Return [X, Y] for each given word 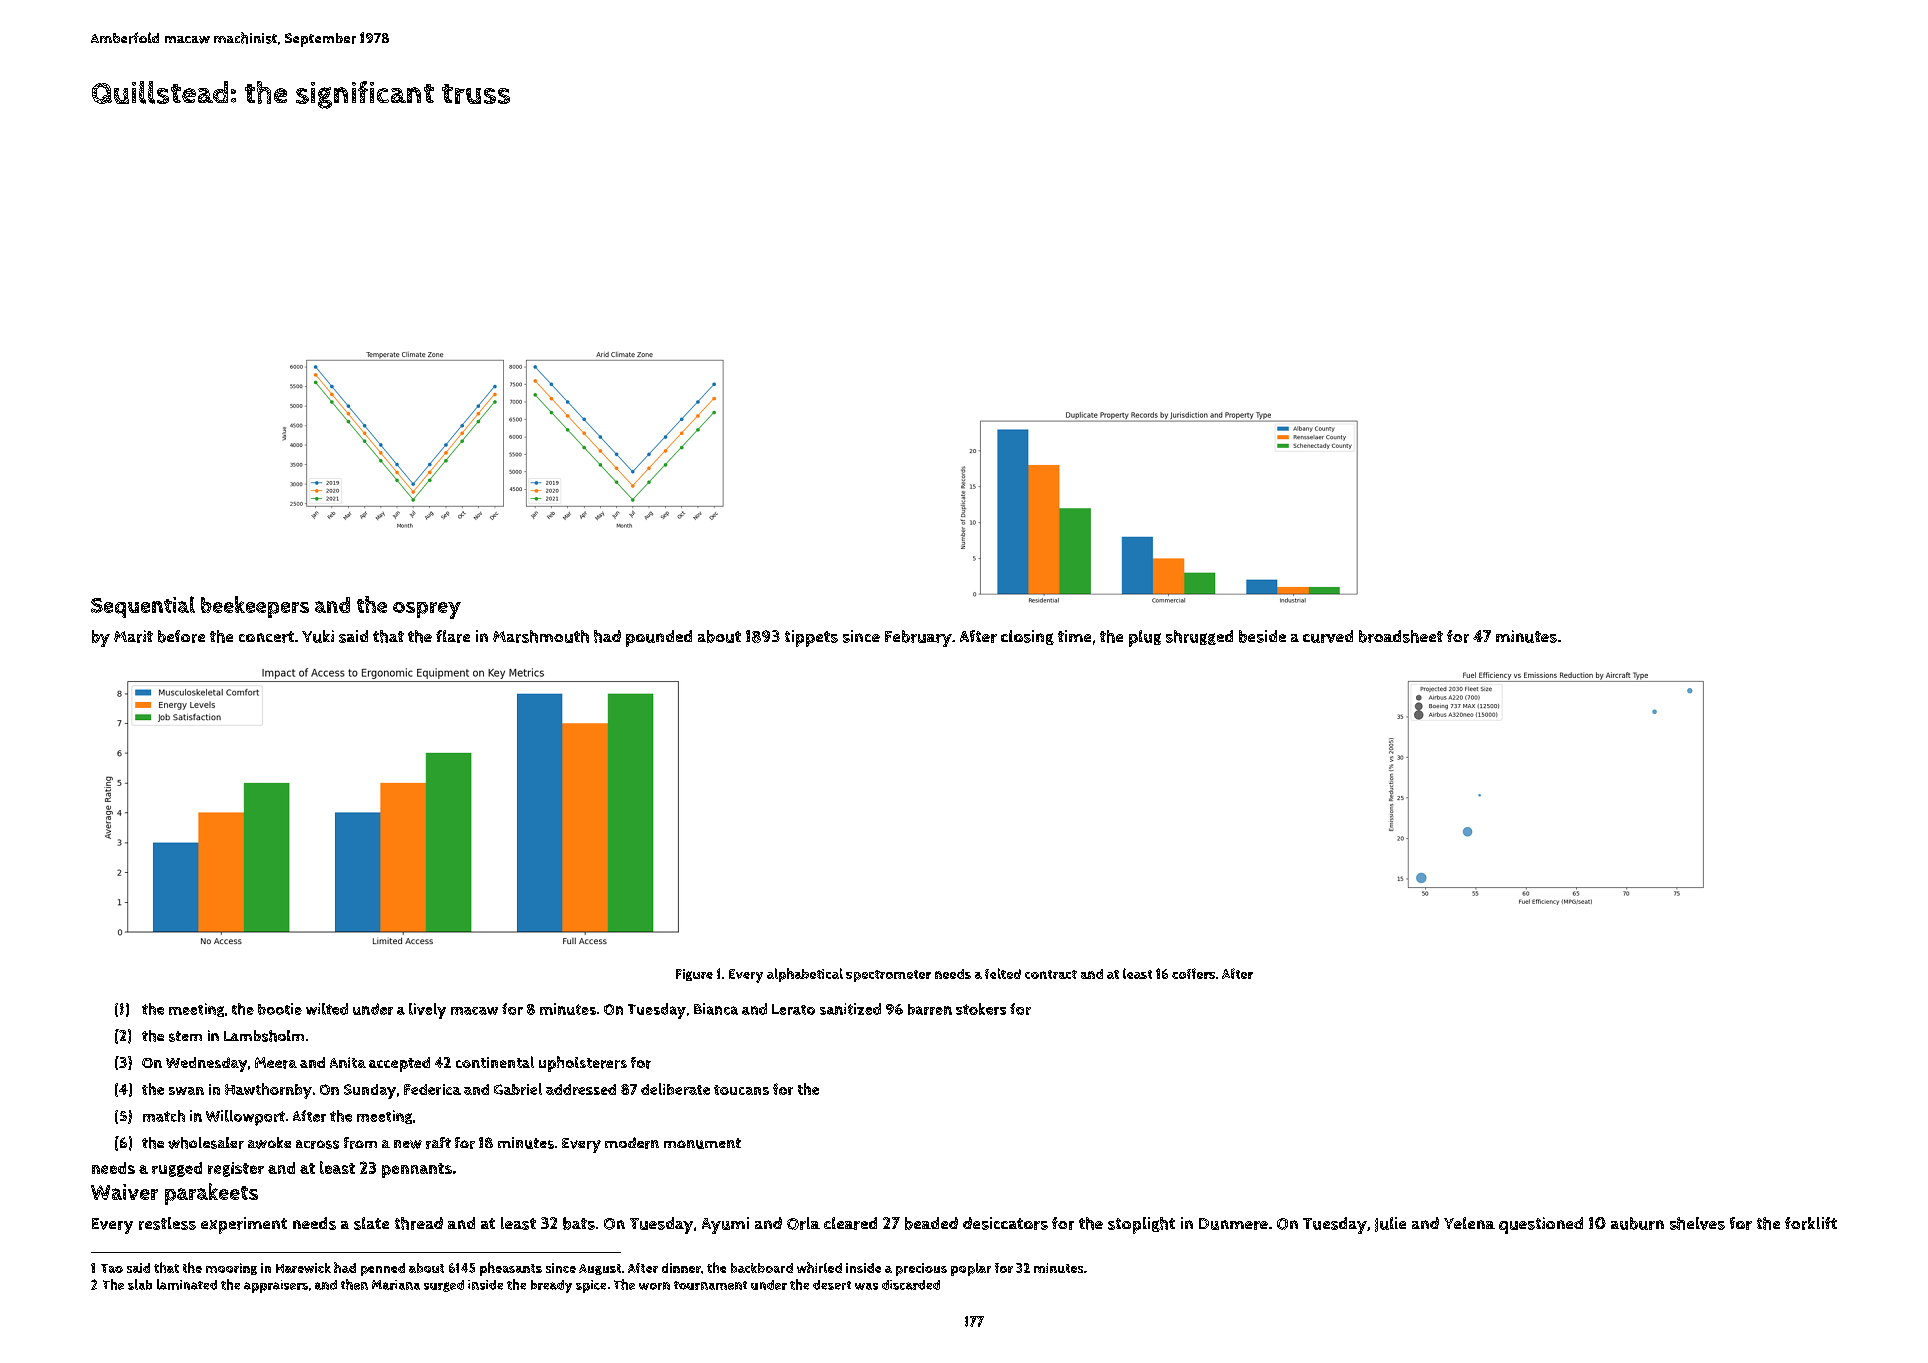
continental [495, 1062]
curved [1328, 636]
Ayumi [725, 1225]
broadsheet [1401, 636]
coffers [1193, 973]
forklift [1811, 1223]
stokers [981, 1009]
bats [579, 1223]
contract [1051, 974]
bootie [280, 1009]
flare [453, 636]
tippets [811, 638]
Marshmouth [541, 636]
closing [1027, 637]
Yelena [1469, 1223]
